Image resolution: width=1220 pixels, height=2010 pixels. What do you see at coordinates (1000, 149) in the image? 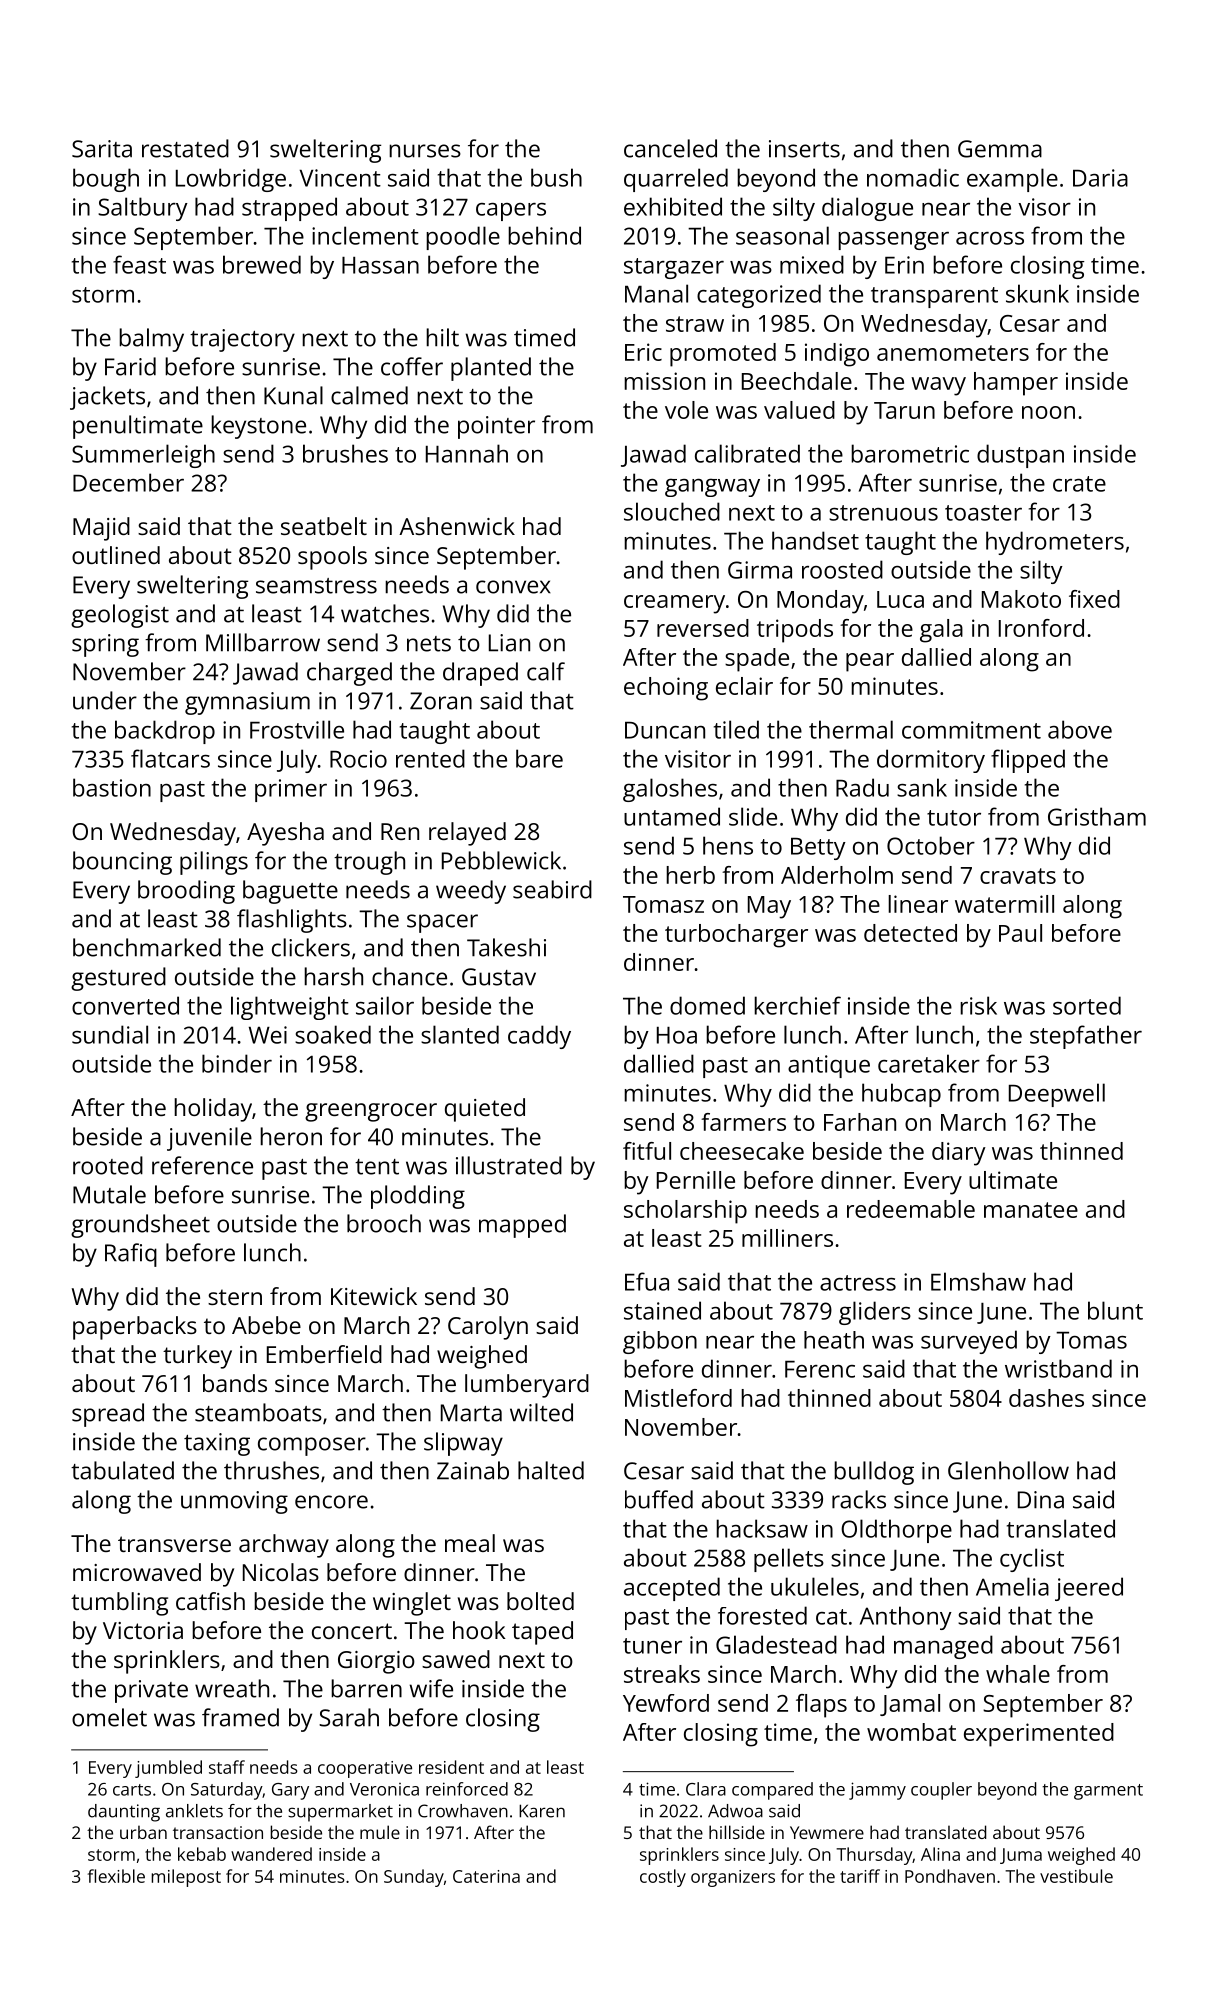
I see `Gemma` at bounding box center [1000, 149].
